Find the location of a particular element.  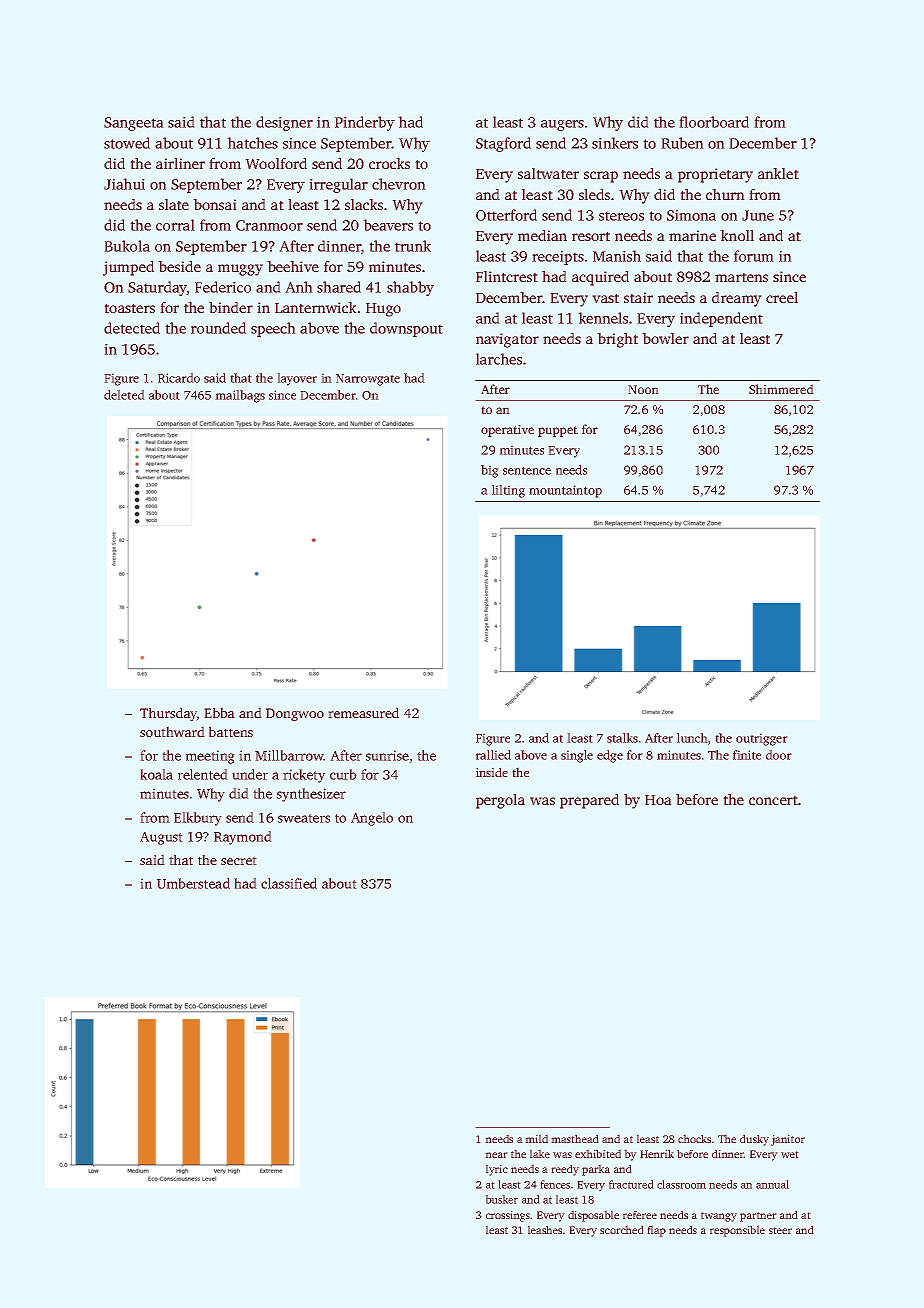

outrigger is located at coordinates (761, 740).
